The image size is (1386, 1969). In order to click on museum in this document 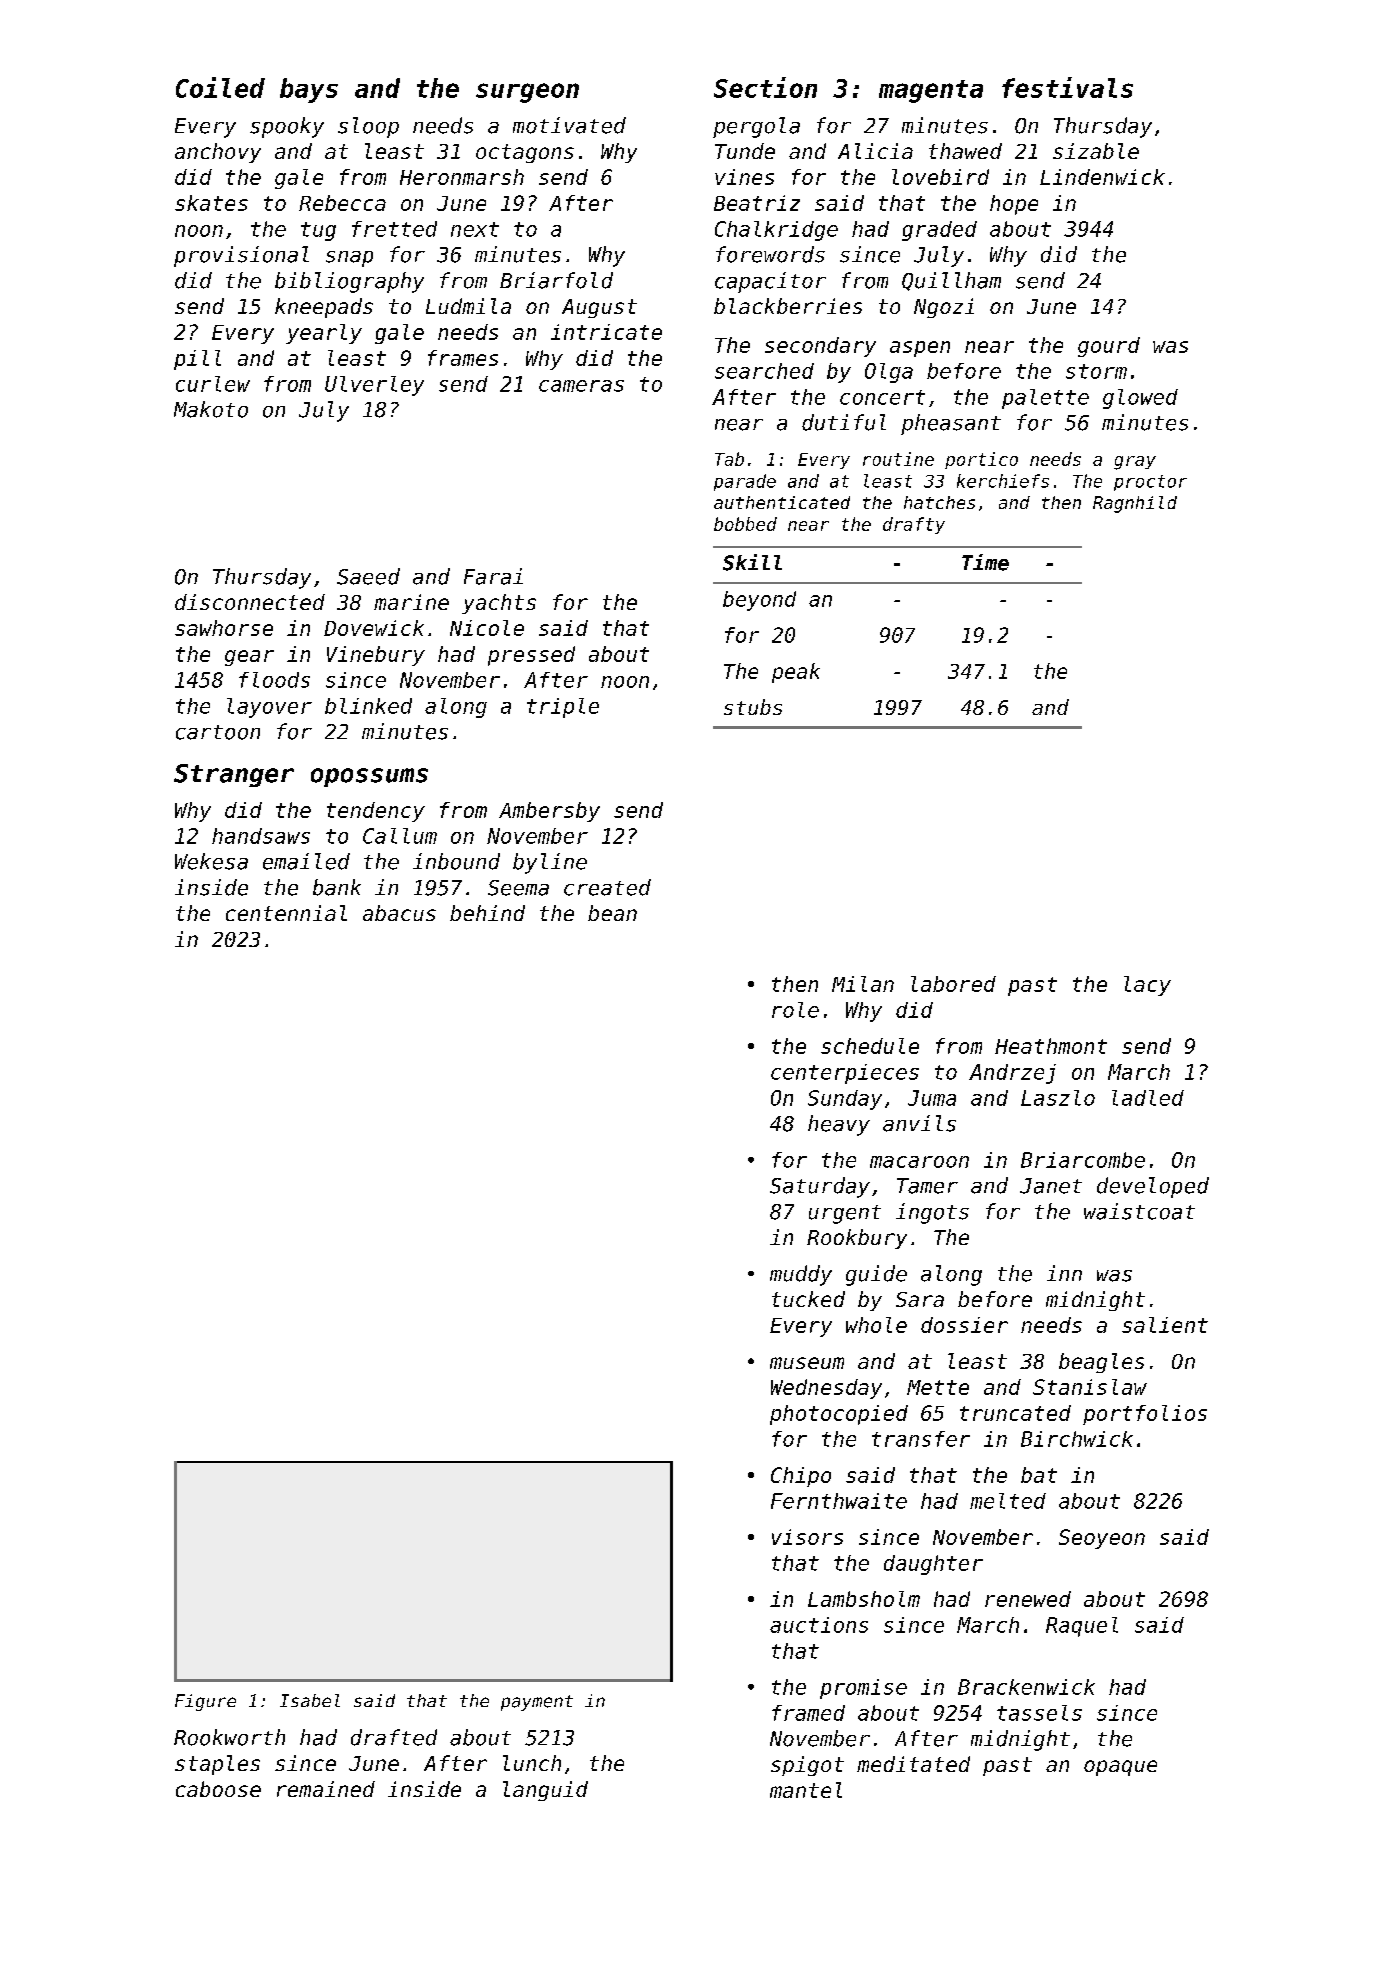, I will do `click(807, 1363)`.
